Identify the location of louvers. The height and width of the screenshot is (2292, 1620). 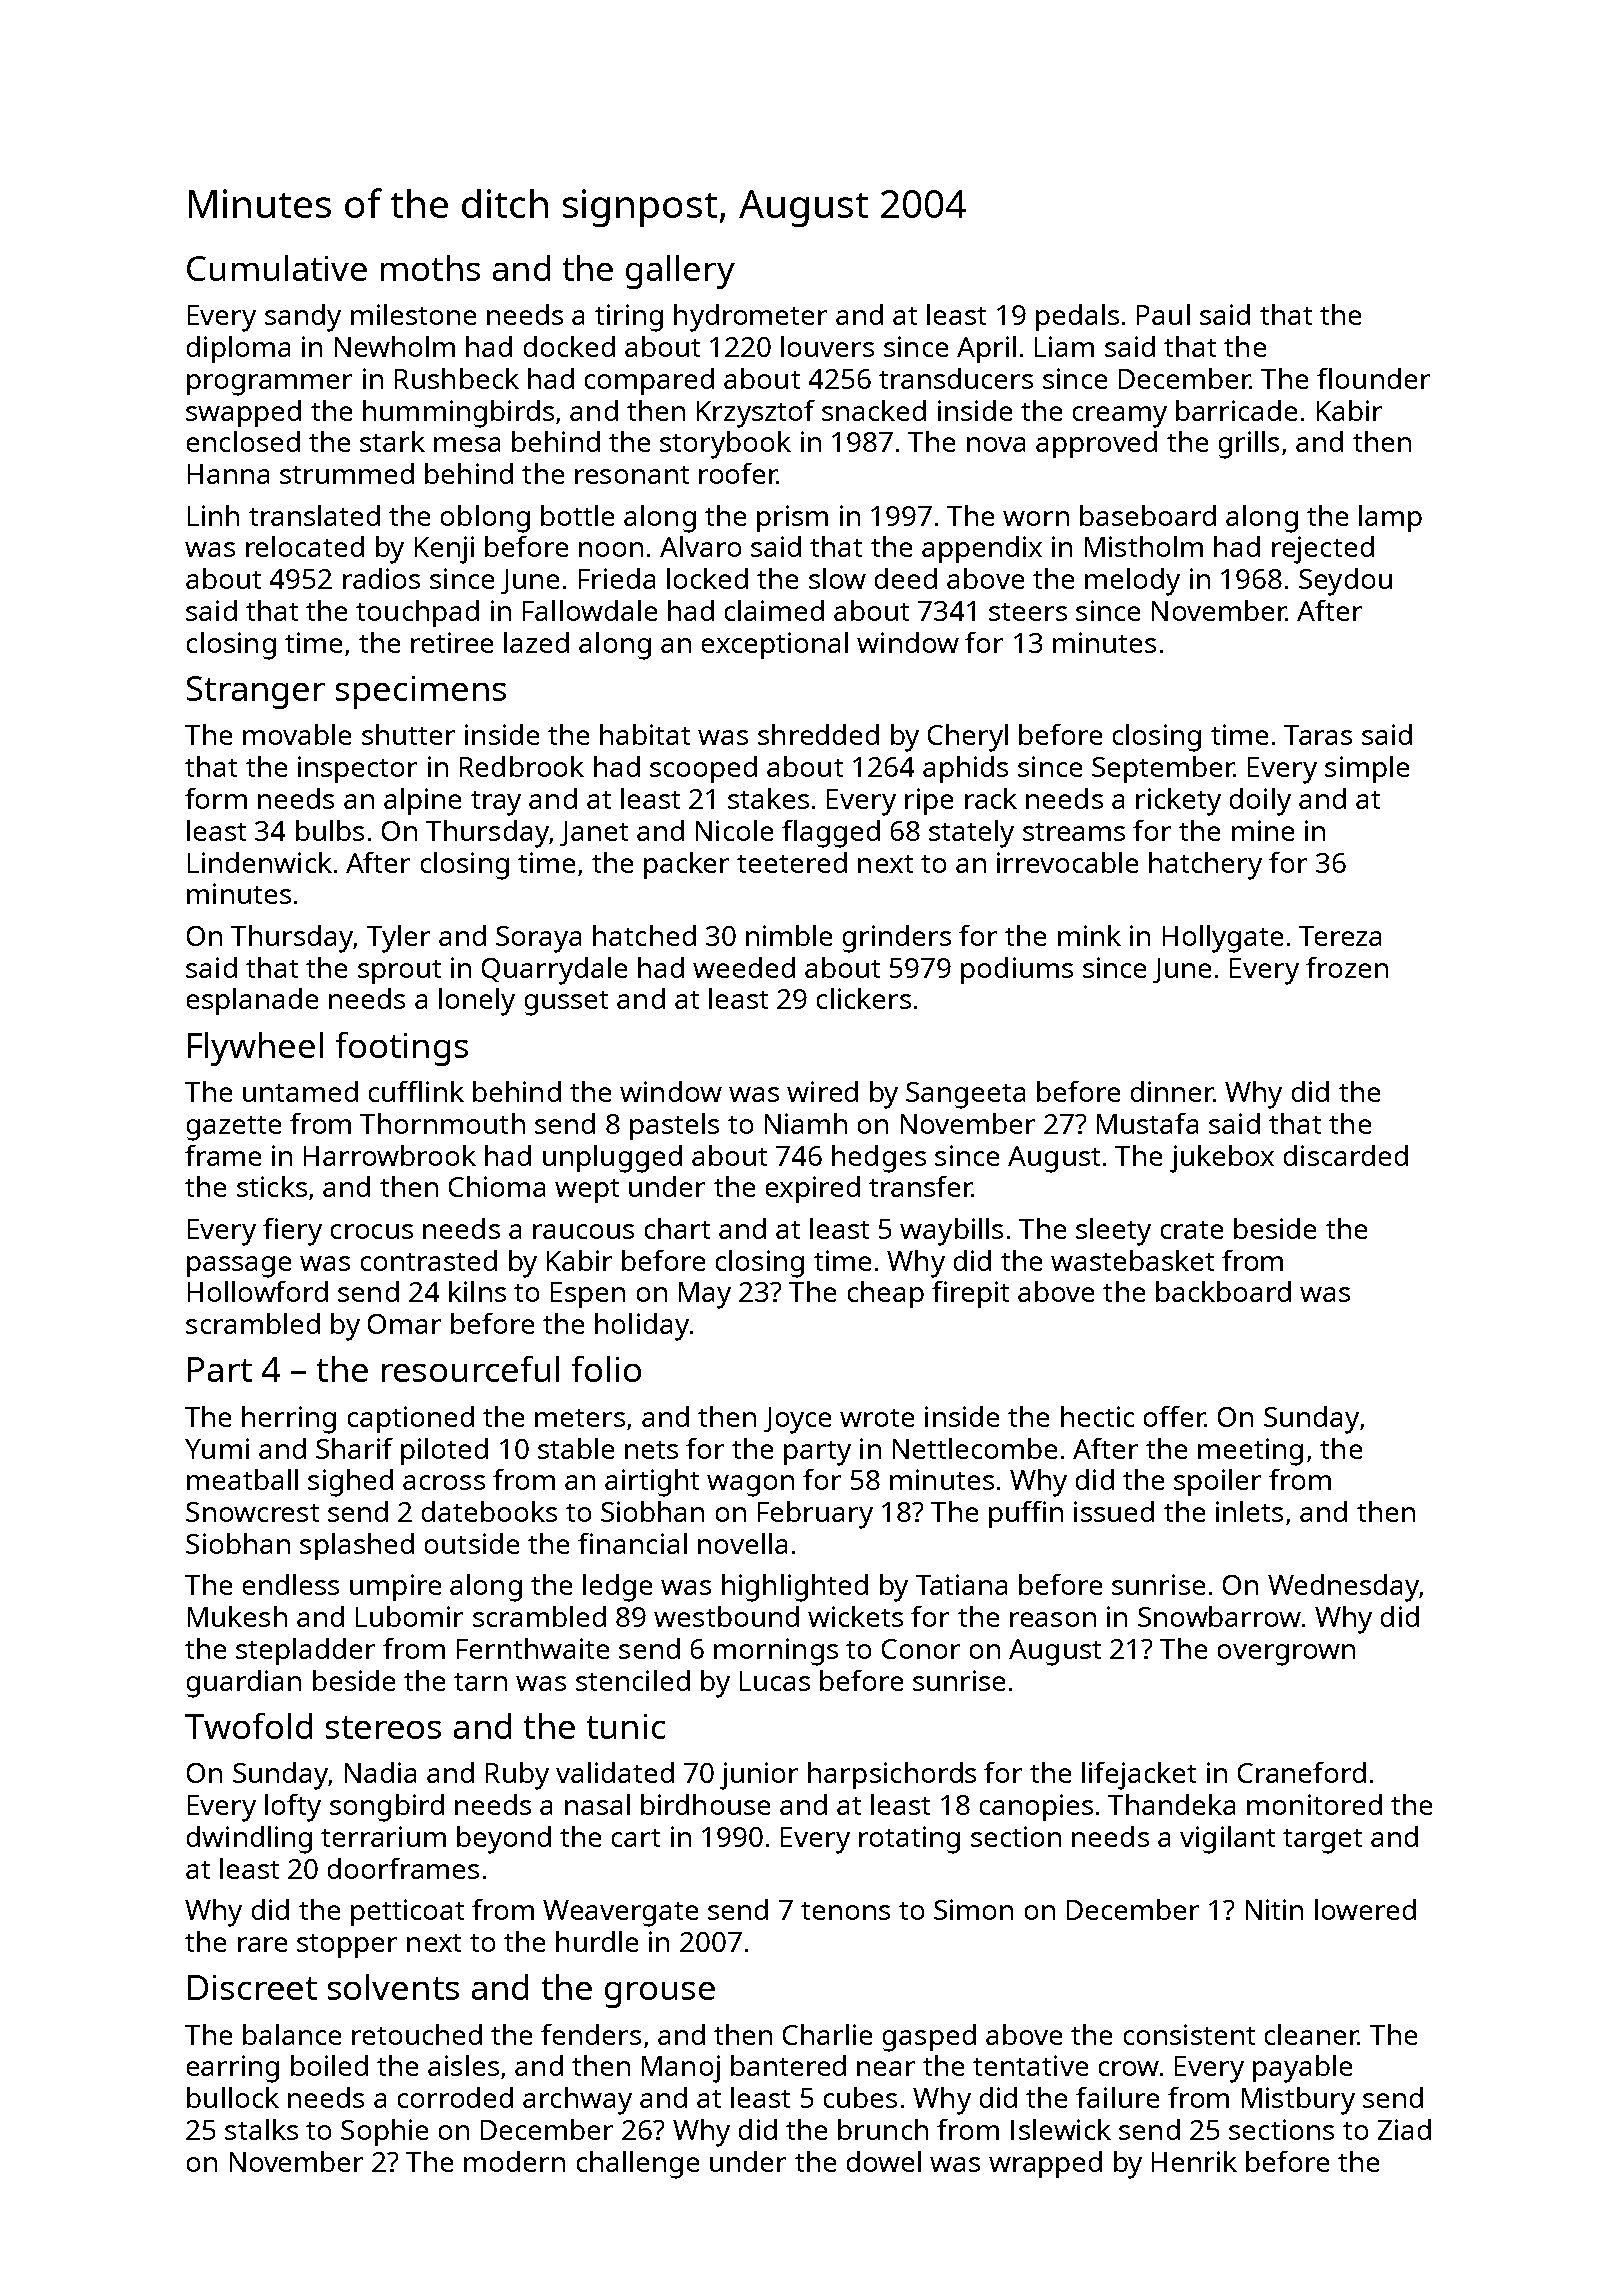
(827, 346).
